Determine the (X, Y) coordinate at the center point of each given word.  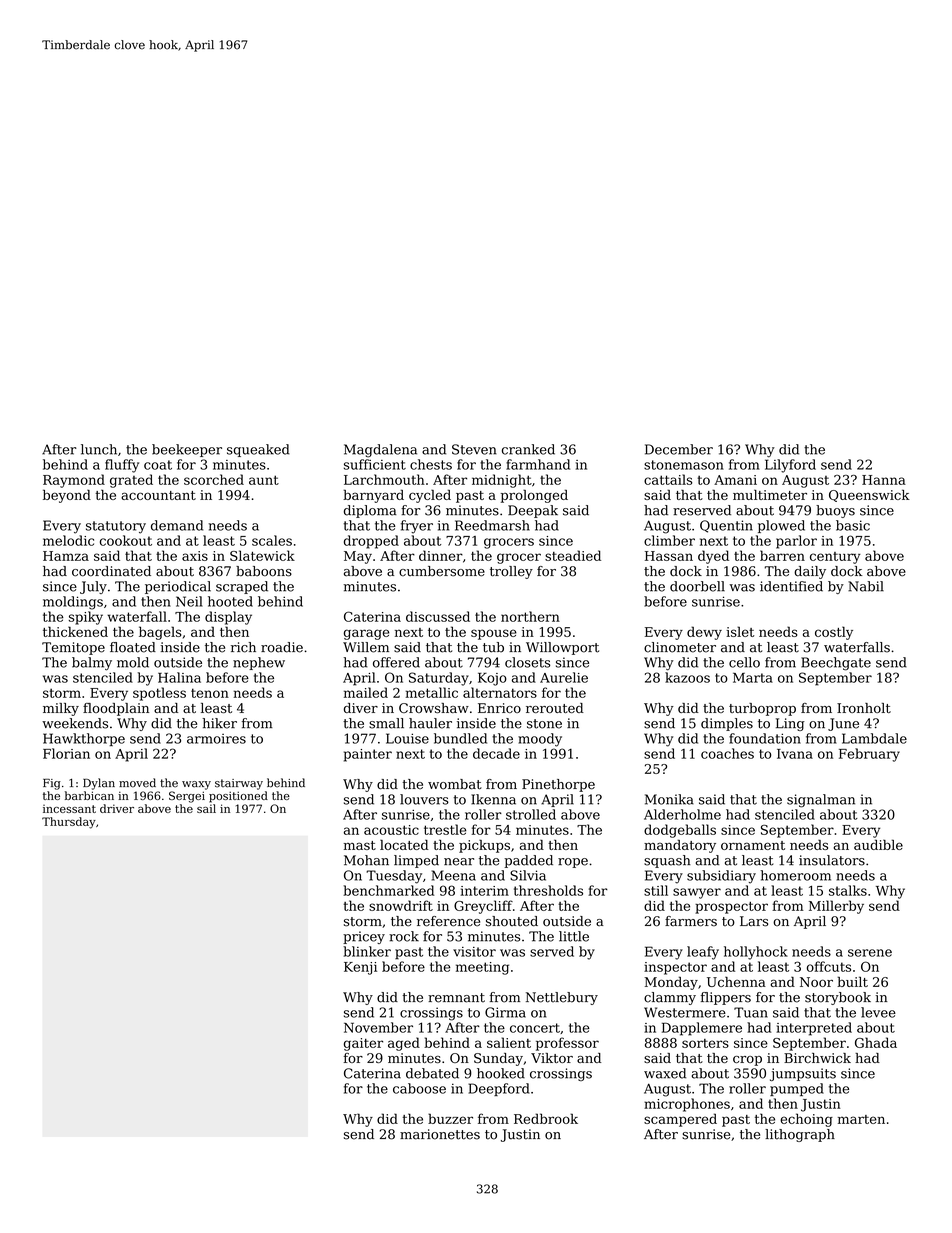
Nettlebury (562, 998)
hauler (430, 723)
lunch (99, 449)
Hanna (884, 480)
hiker (220, 723)
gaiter (363, 1044)
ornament (753, 845)
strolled (531, 814)
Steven (474, 449)
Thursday (69, 823)
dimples (727, 724)
